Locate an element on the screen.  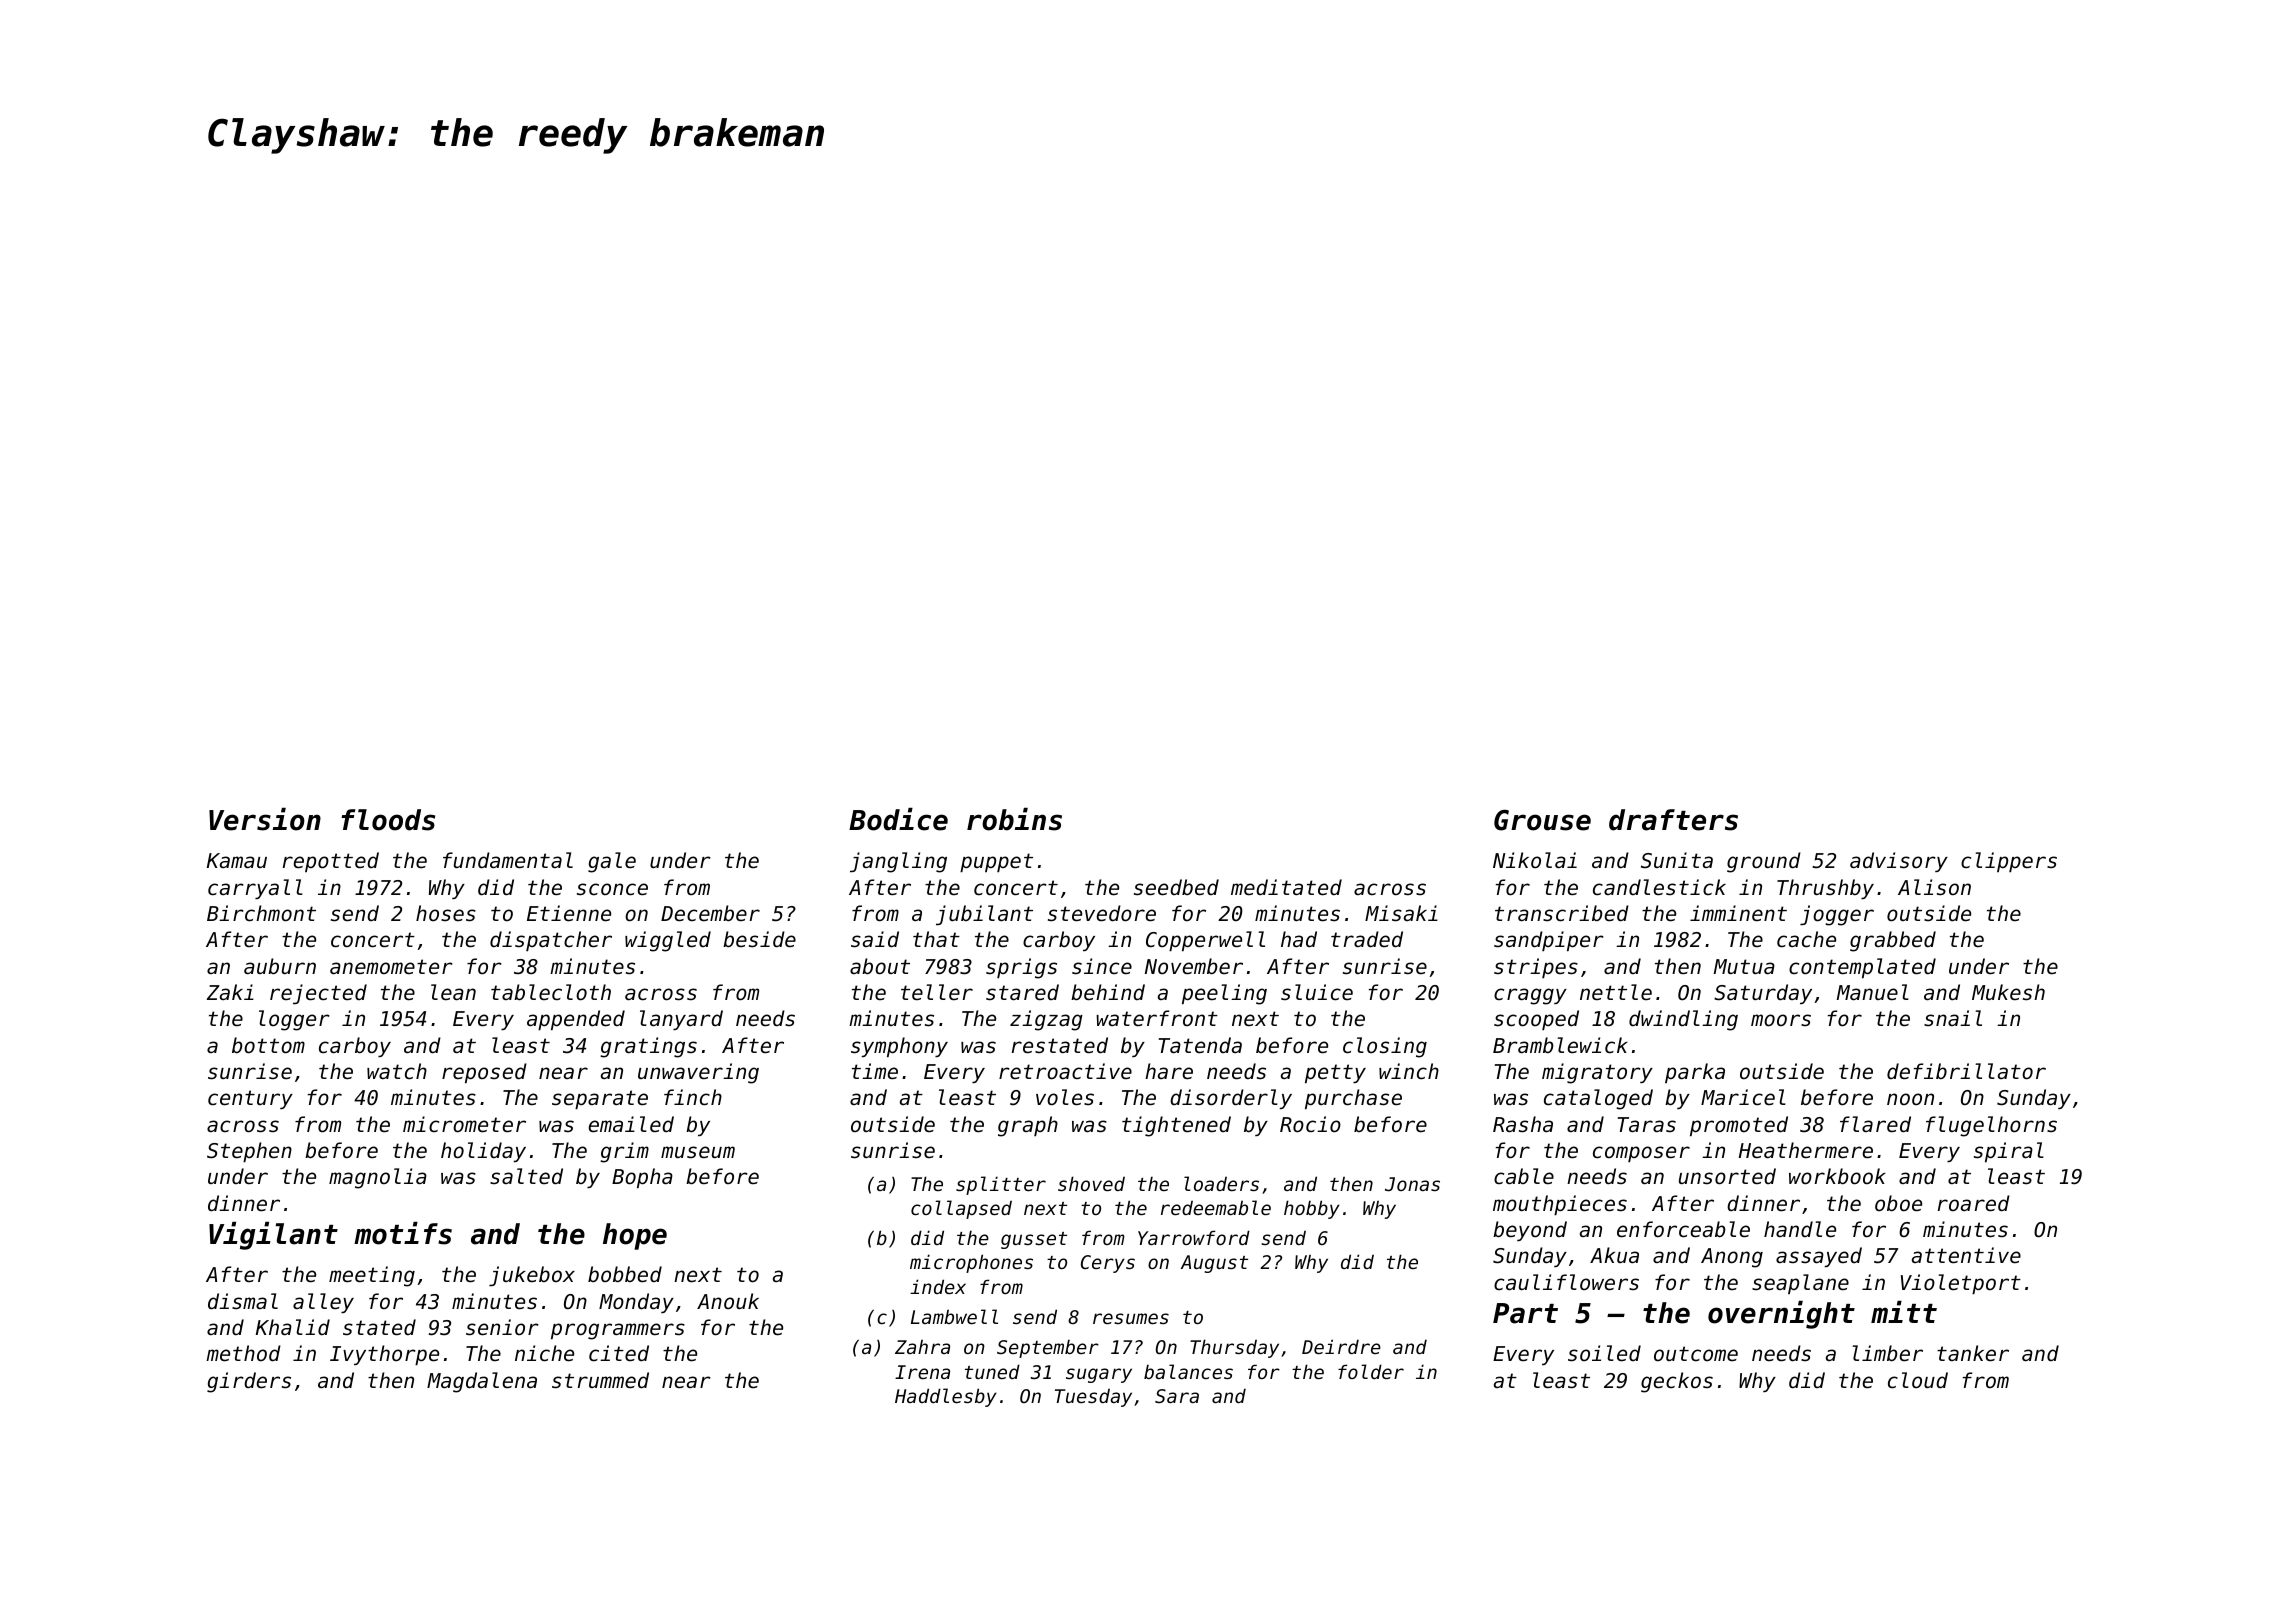
girders is located at coordinates (249, 1382).
